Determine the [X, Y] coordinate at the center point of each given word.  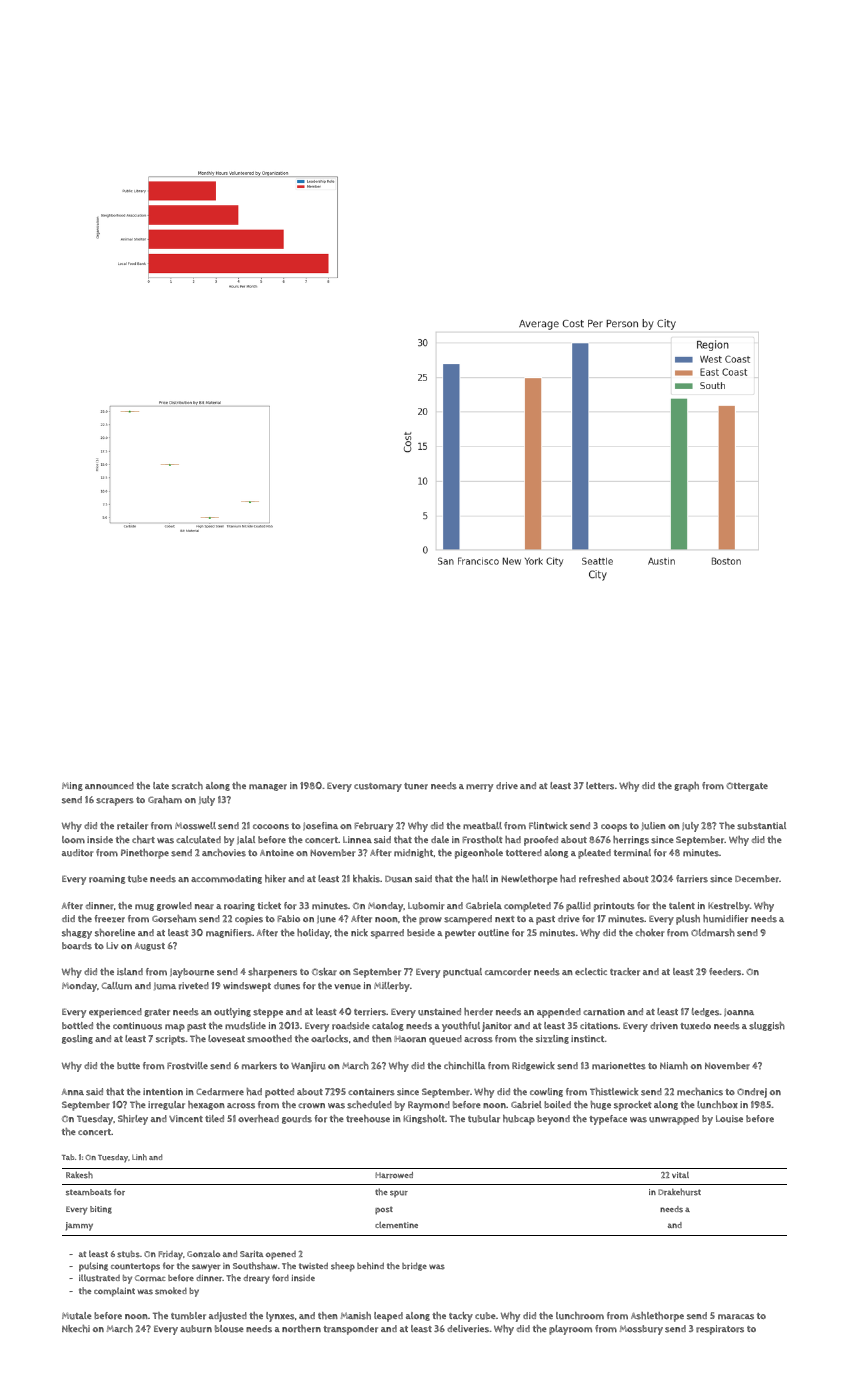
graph [686, 787]
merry [479, 788]
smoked [171, 1291]
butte [128, 1066]
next [505, 919]
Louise [729, 1119]
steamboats [88, 1192]
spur [399, 1194]
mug [144, 907]
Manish [356, 1316]
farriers [692, 879]
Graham [165, 800]
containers [371, 1092]
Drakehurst [679, 1192]
